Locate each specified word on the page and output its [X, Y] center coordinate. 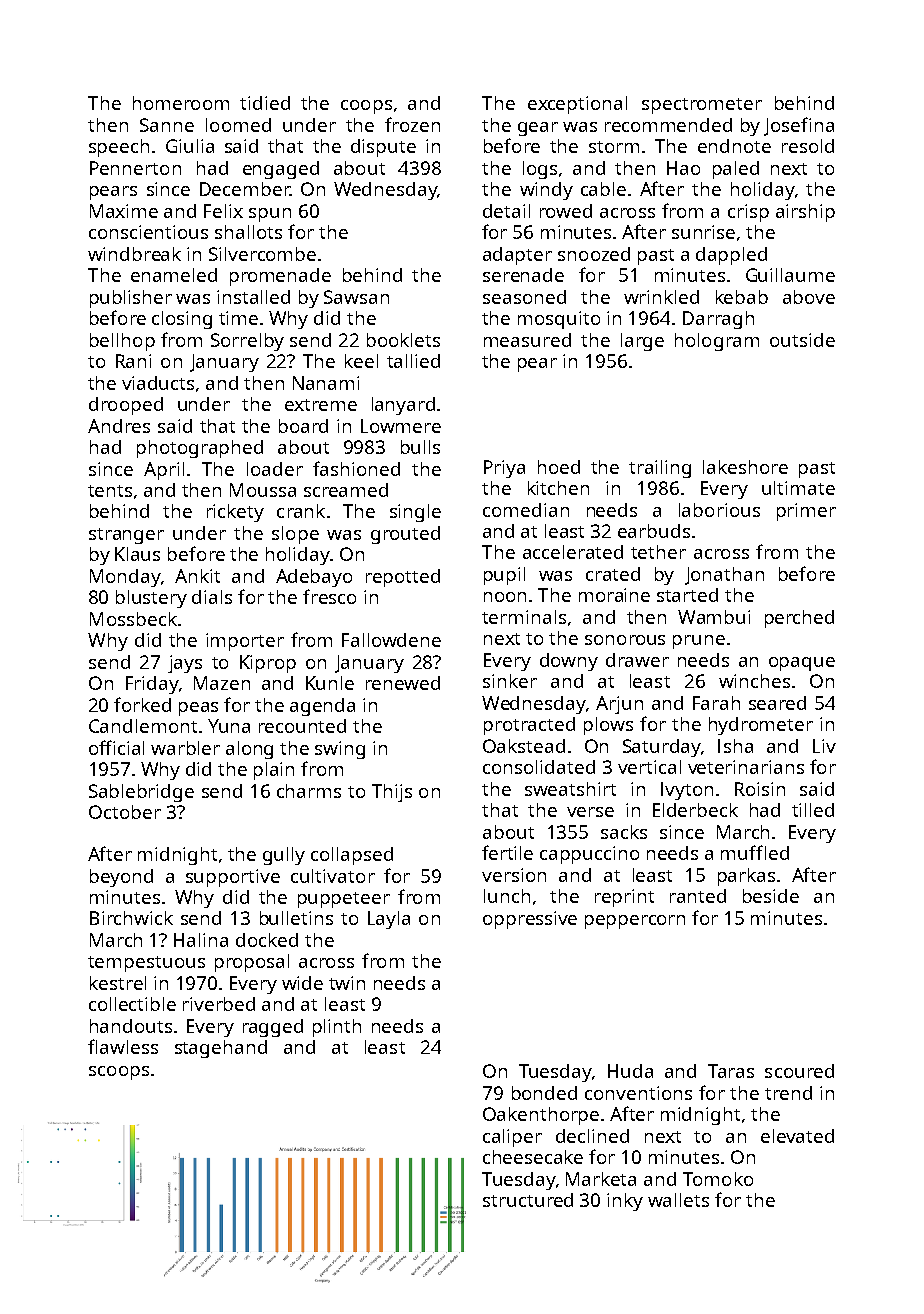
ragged [273, 1028]
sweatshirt [570, 789]
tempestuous [146, 964]
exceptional [577, 105]
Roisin [760, 789]
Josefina [799, 126]
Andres [119, 426]
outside [802, 340]
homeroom [181, 103]
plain [274, 771]
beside [771, 896]
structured [528, 1200]
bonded [544, 1093]
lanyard [403, 406]
